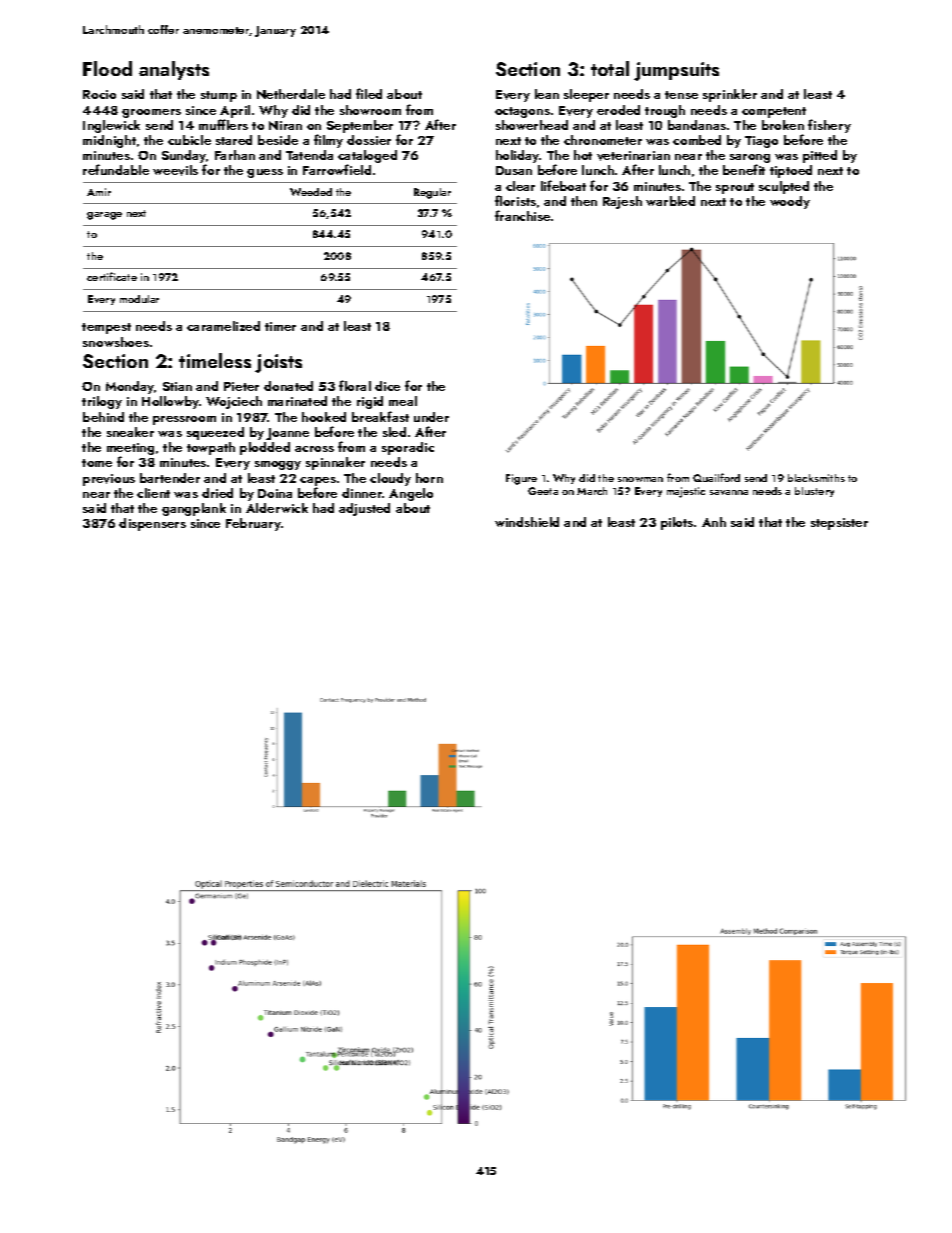  What do you see at coordinates (152, 524) in the image?
I see `dispensers` at bounding box center [152, 524].
